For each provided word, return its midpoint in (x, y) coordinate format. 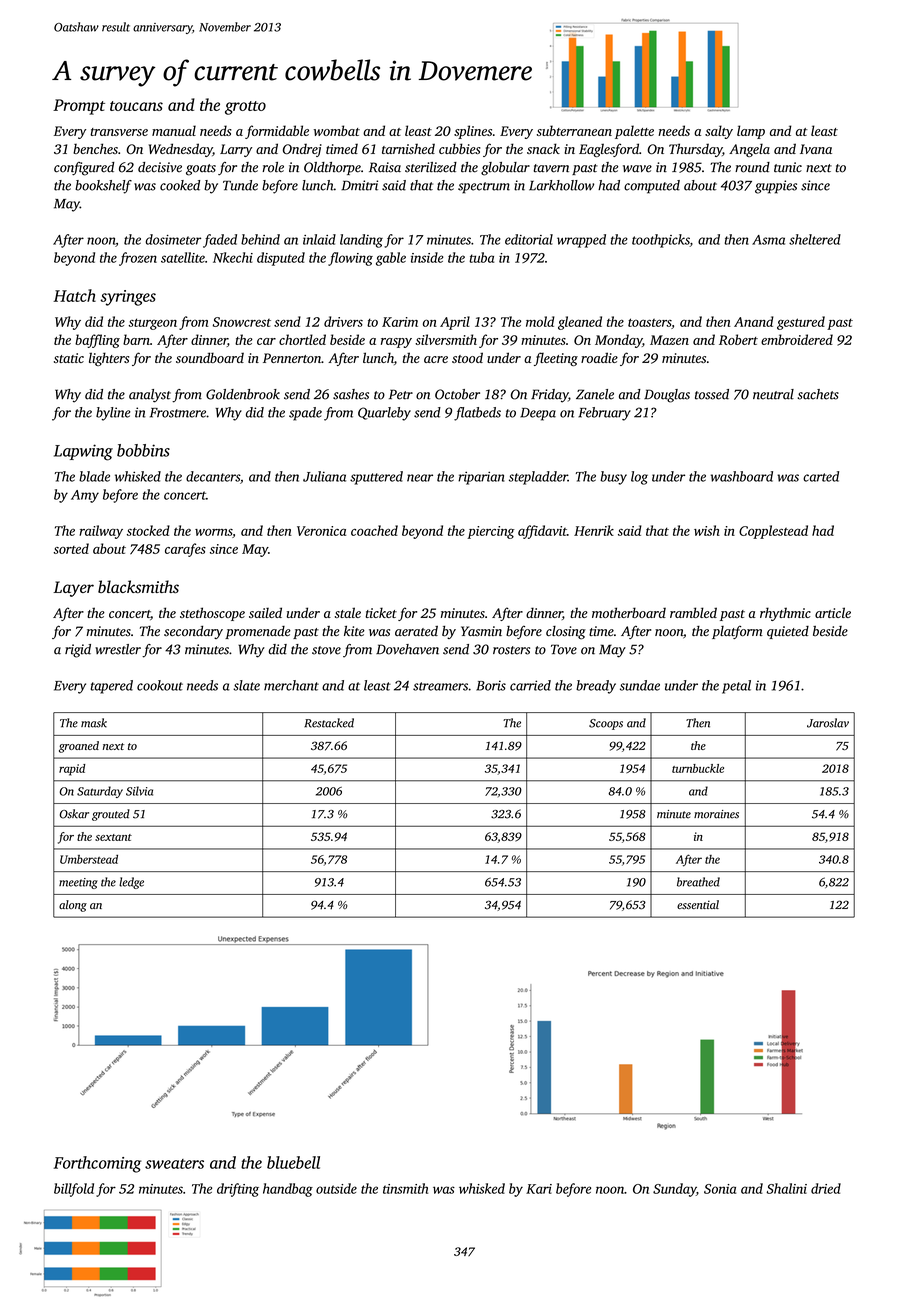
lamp (751, 132)
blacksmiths (138, 586)
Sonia (720, 1189)
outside (336, 1188)
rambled (693, 612)
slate (246, 685)
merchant (291, 685)
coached (374, 530)
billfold (74, 1190)
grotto (245, 108)
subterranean (574, 130)
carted (821, 476)
